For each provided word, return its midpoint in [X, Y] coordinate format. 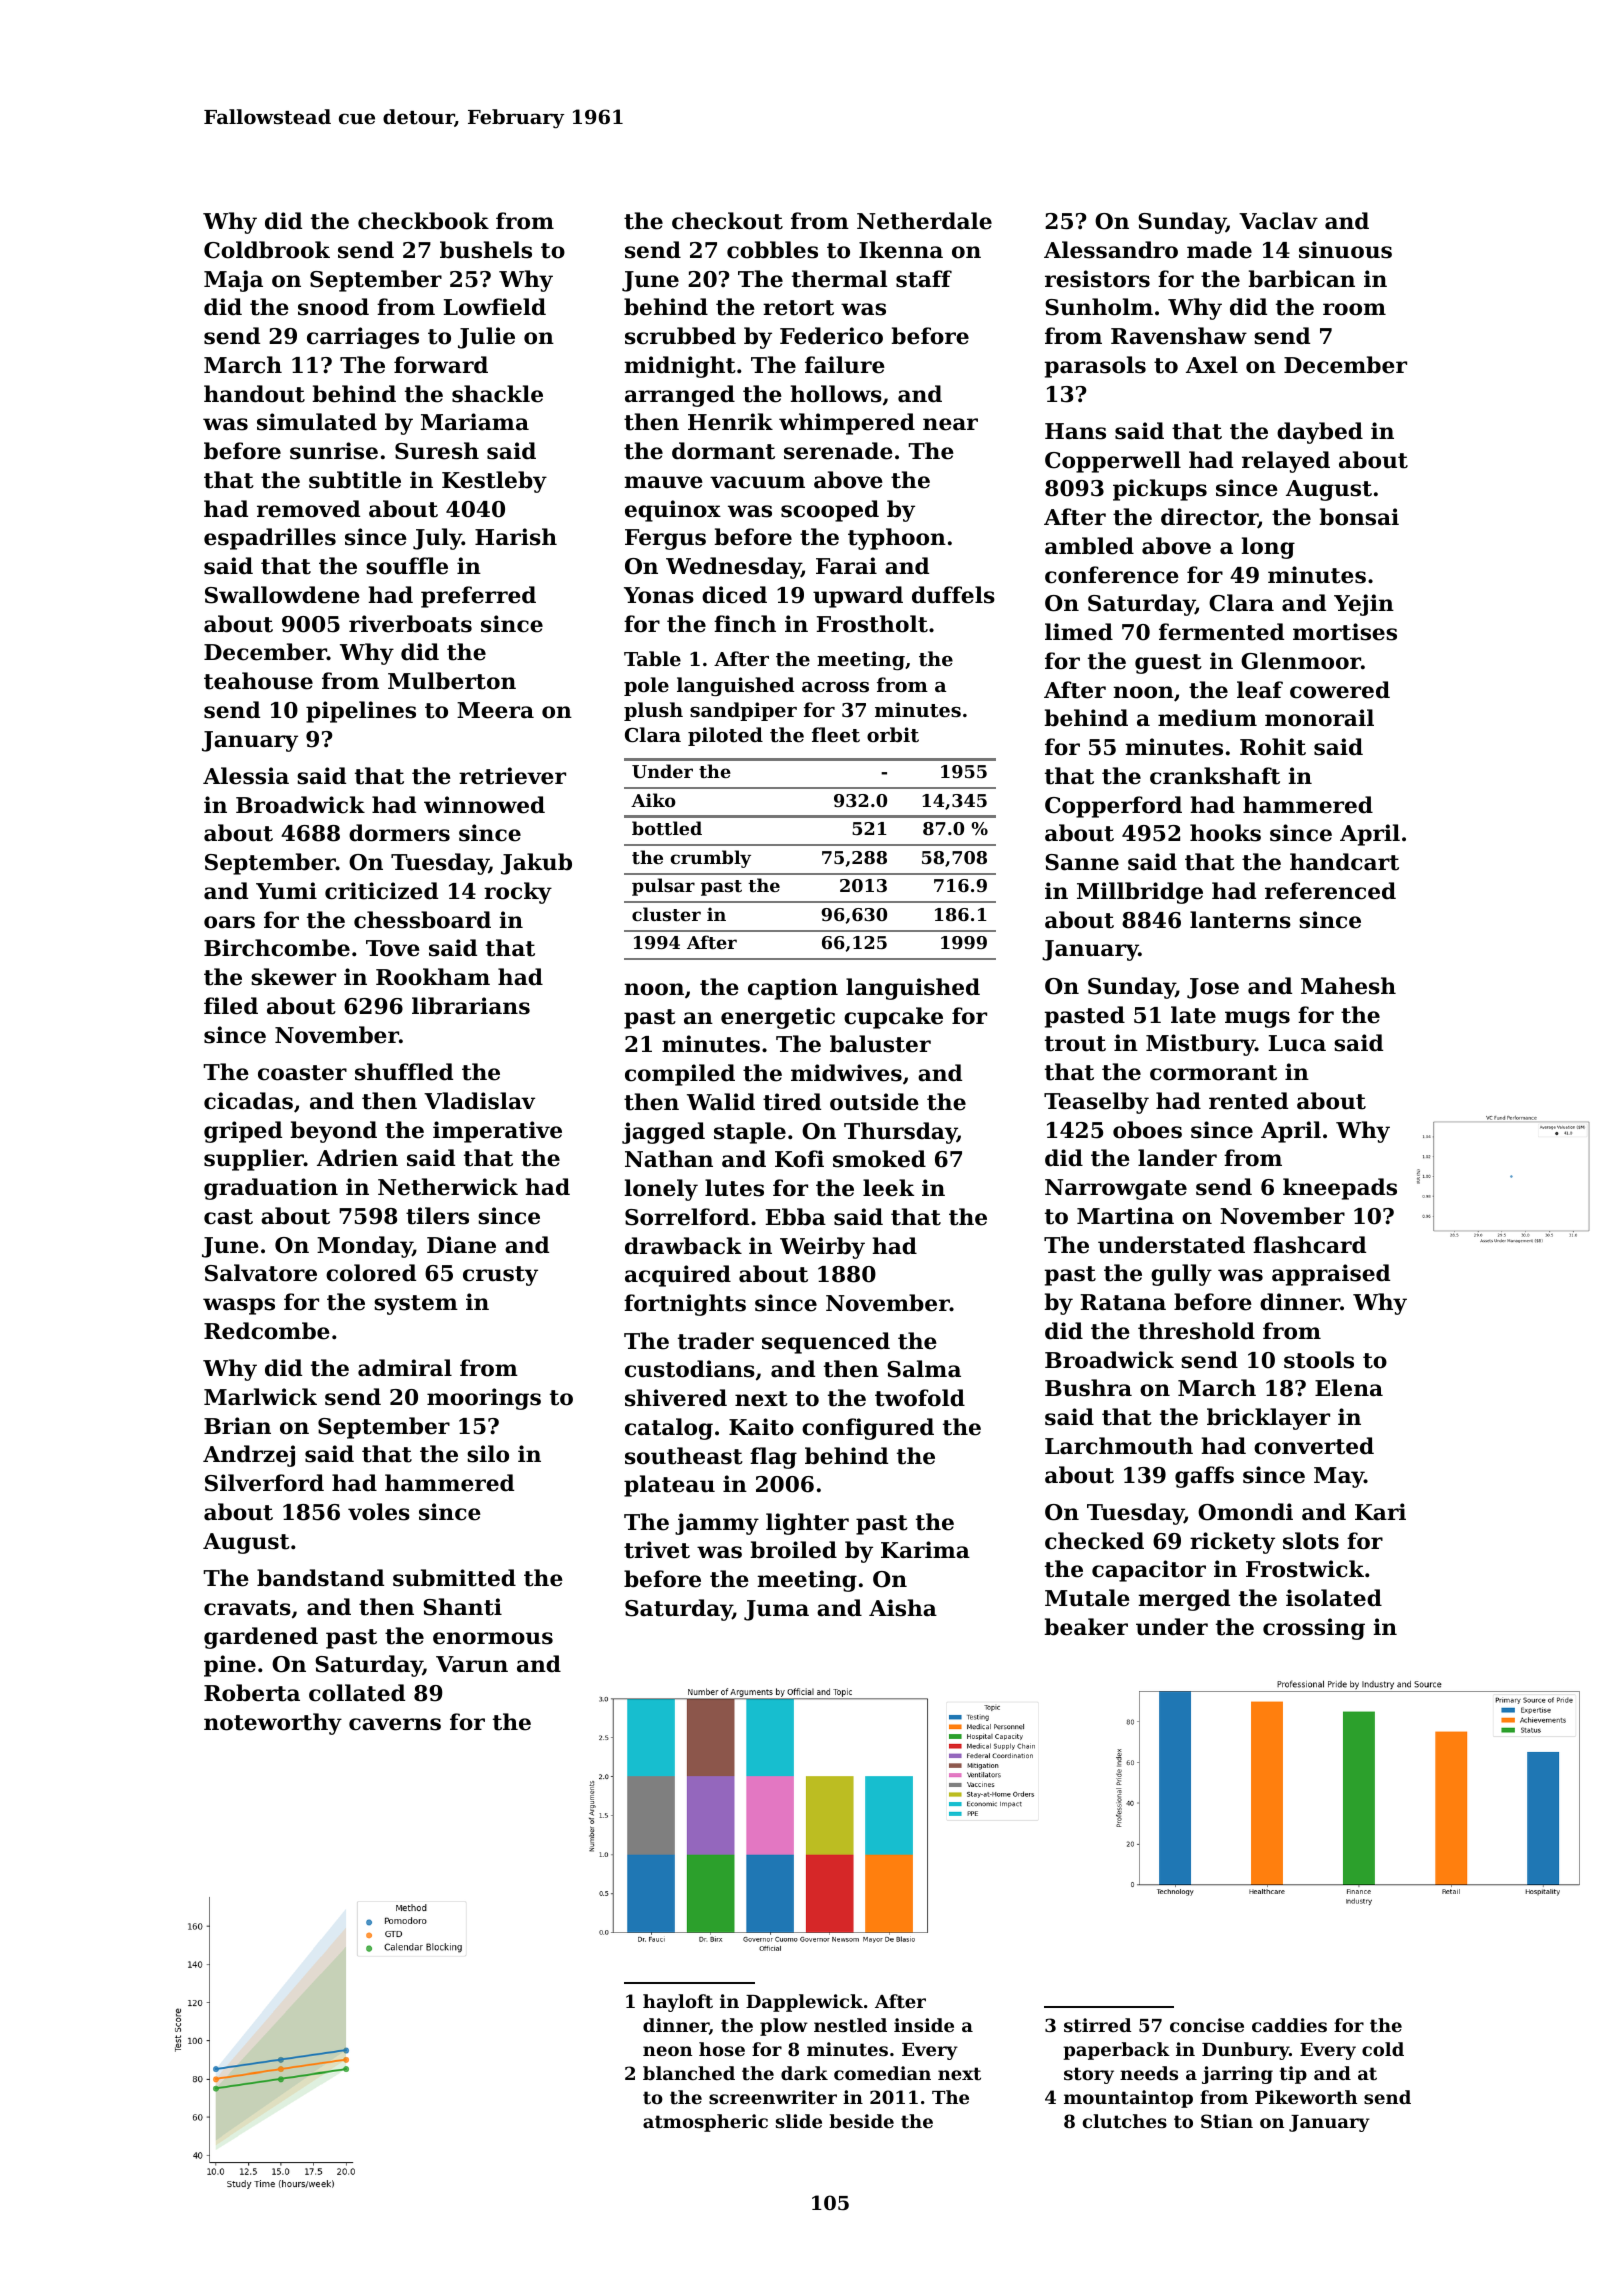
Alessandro [1111, 250]
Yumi [286, 891]
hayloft [678, 2003]
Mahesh [1348, 986]
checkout [727, 221]
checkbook [423, 221]
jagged [663, 1133]
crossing [1314, 1629]
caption [793, 989]
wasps [239, 1306]
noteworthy [273, 1724]
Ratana [1123, 1302]
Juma [776, 1610]
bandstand [320, 1578]
